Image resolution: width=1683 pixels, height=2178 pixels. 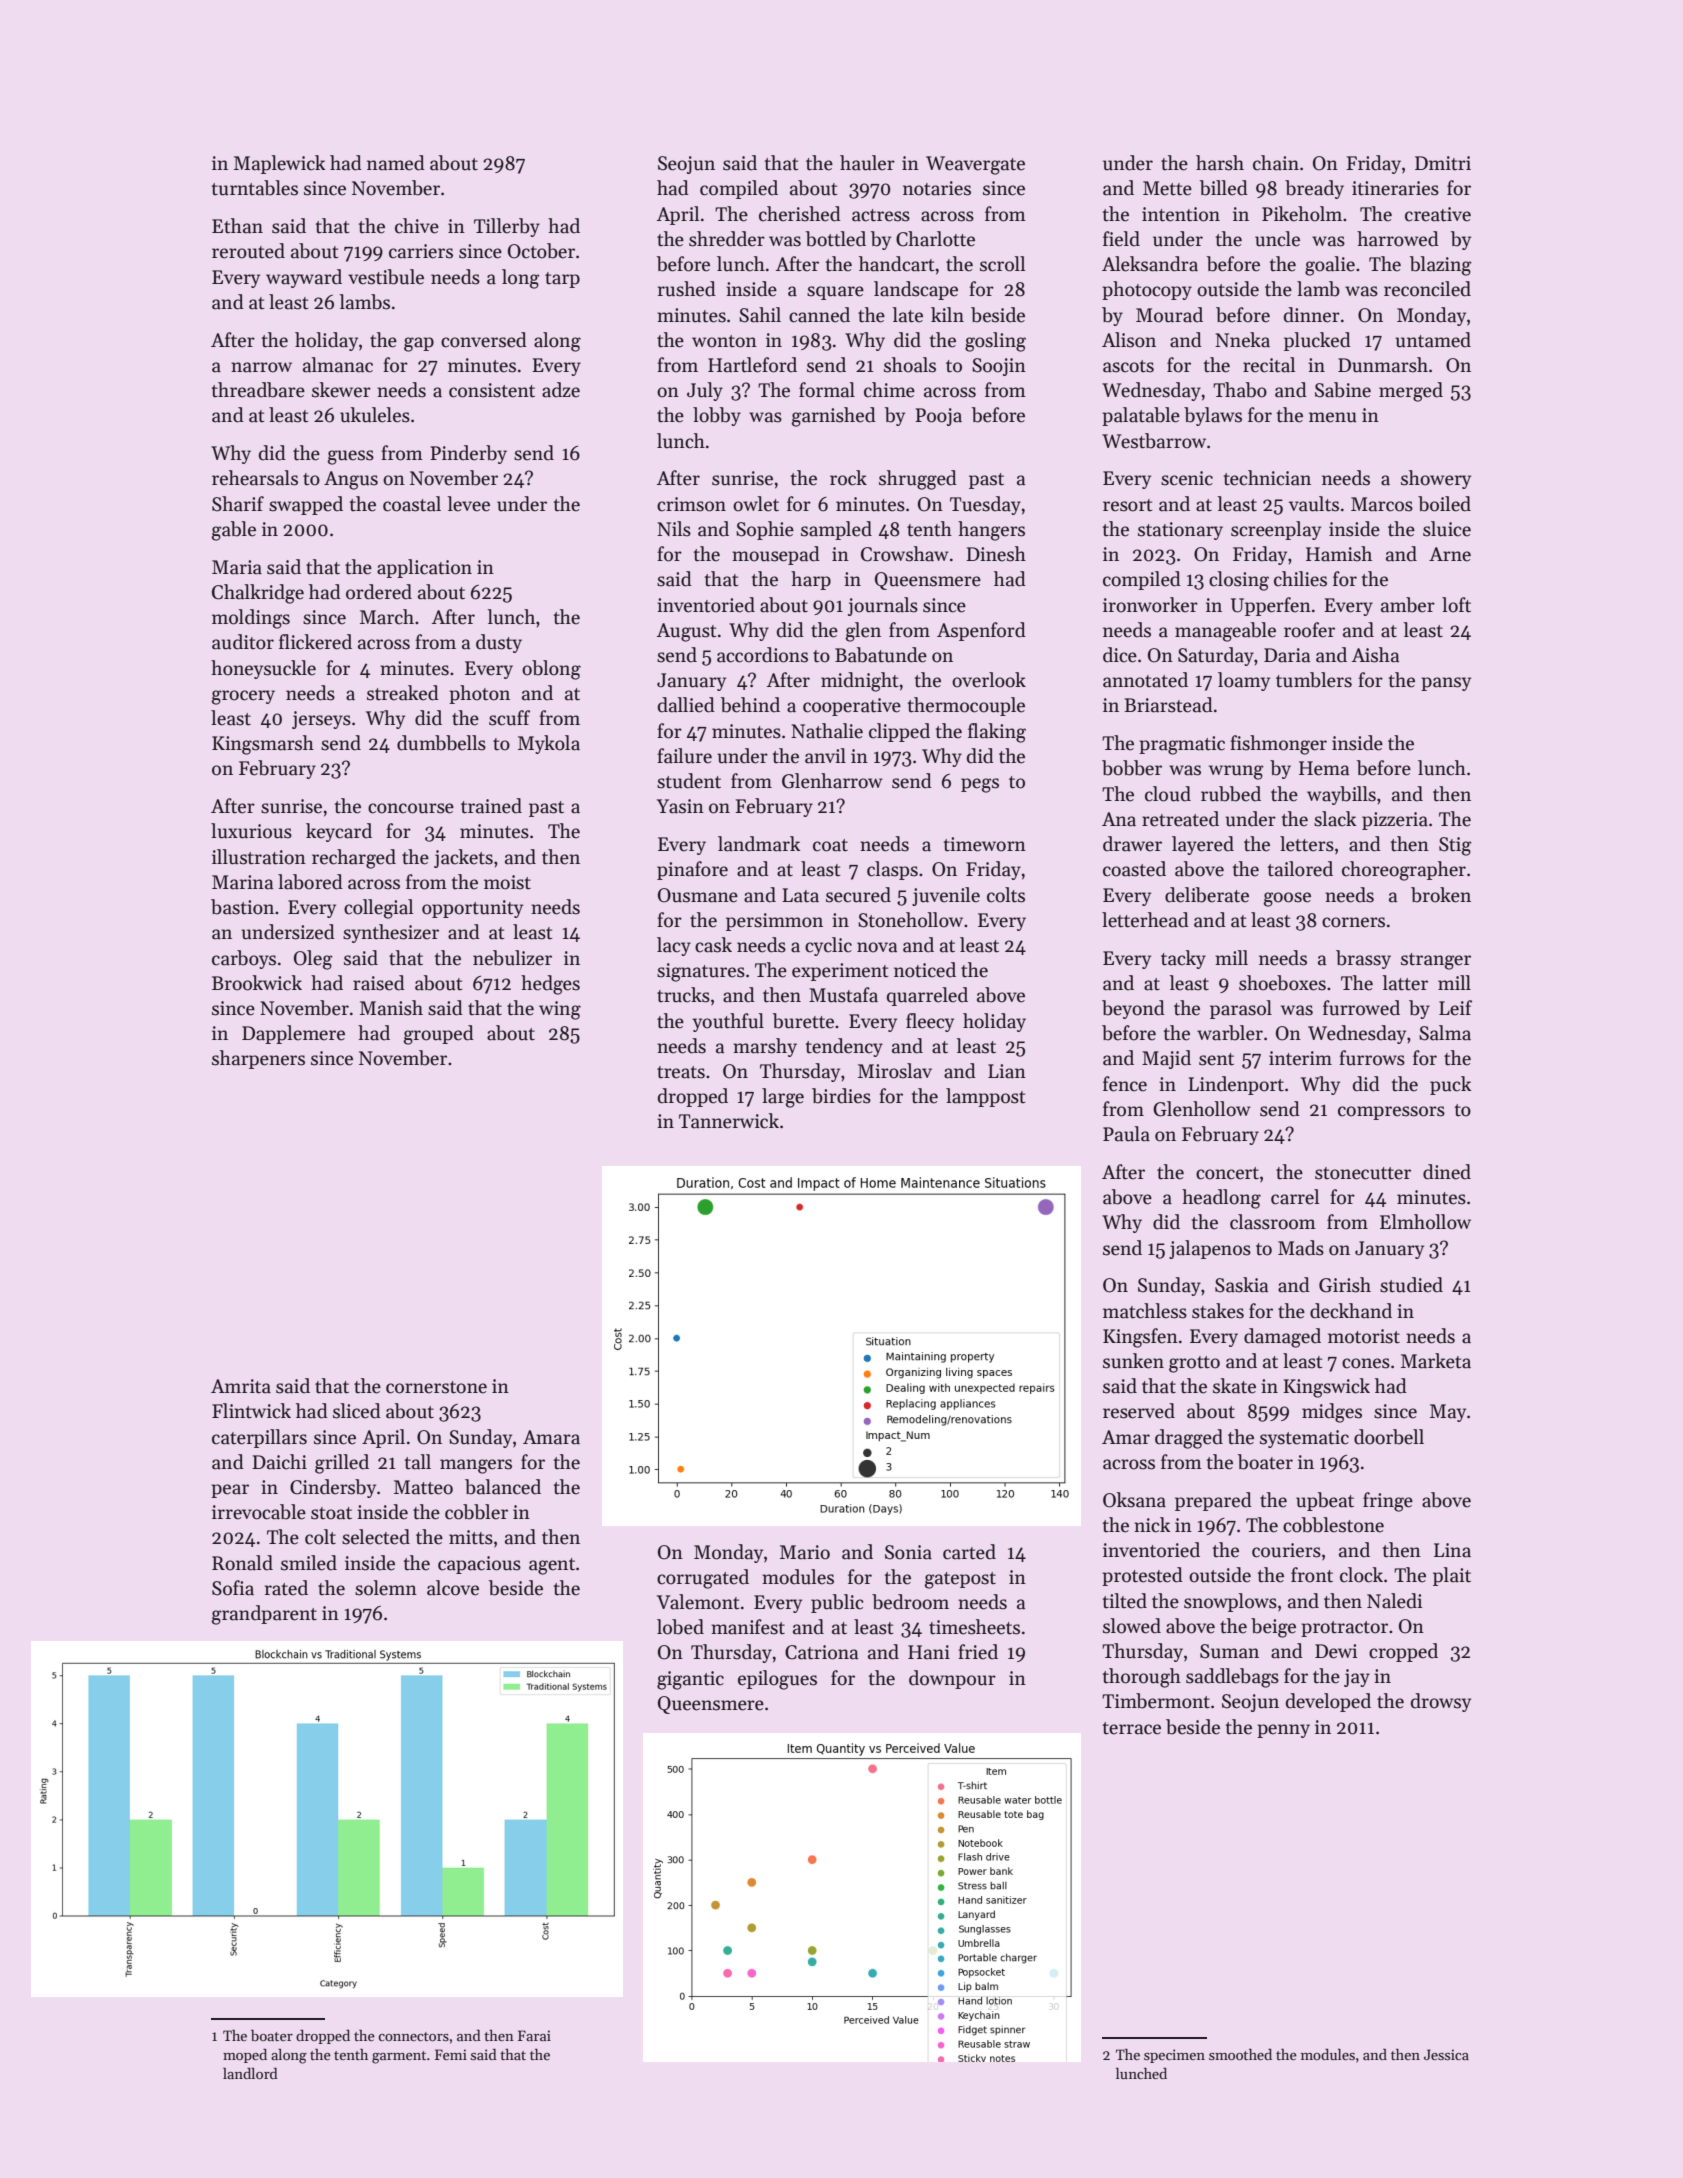 What do you see at coordinates (729, 1121) in the page?
I see `Tannerwick` at bounding box center [729, 1121].
